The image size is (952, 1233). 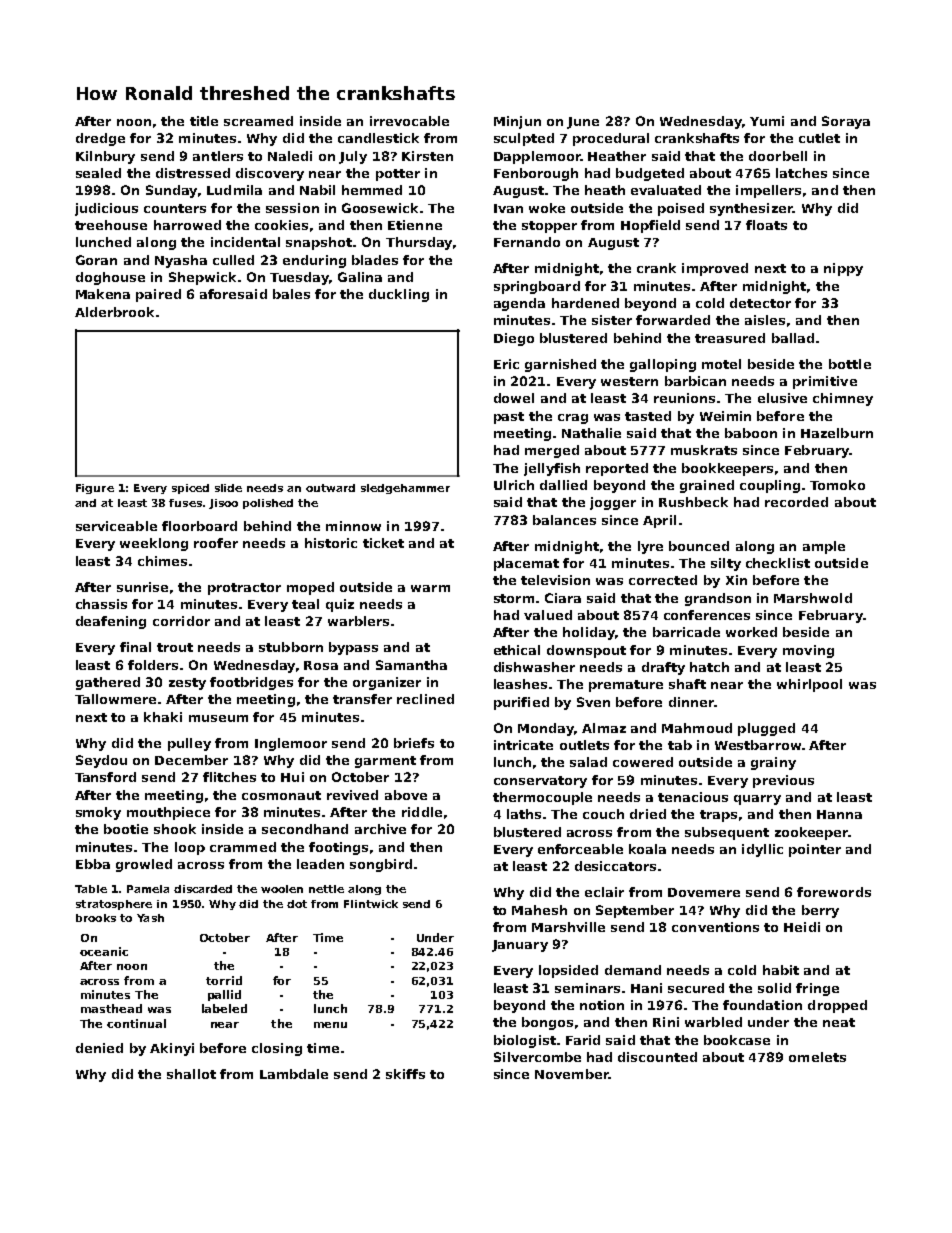 What do you see at coordinates (405, 1074) in the page?
I see `skiffs` at bounding box center [405, 1074].
